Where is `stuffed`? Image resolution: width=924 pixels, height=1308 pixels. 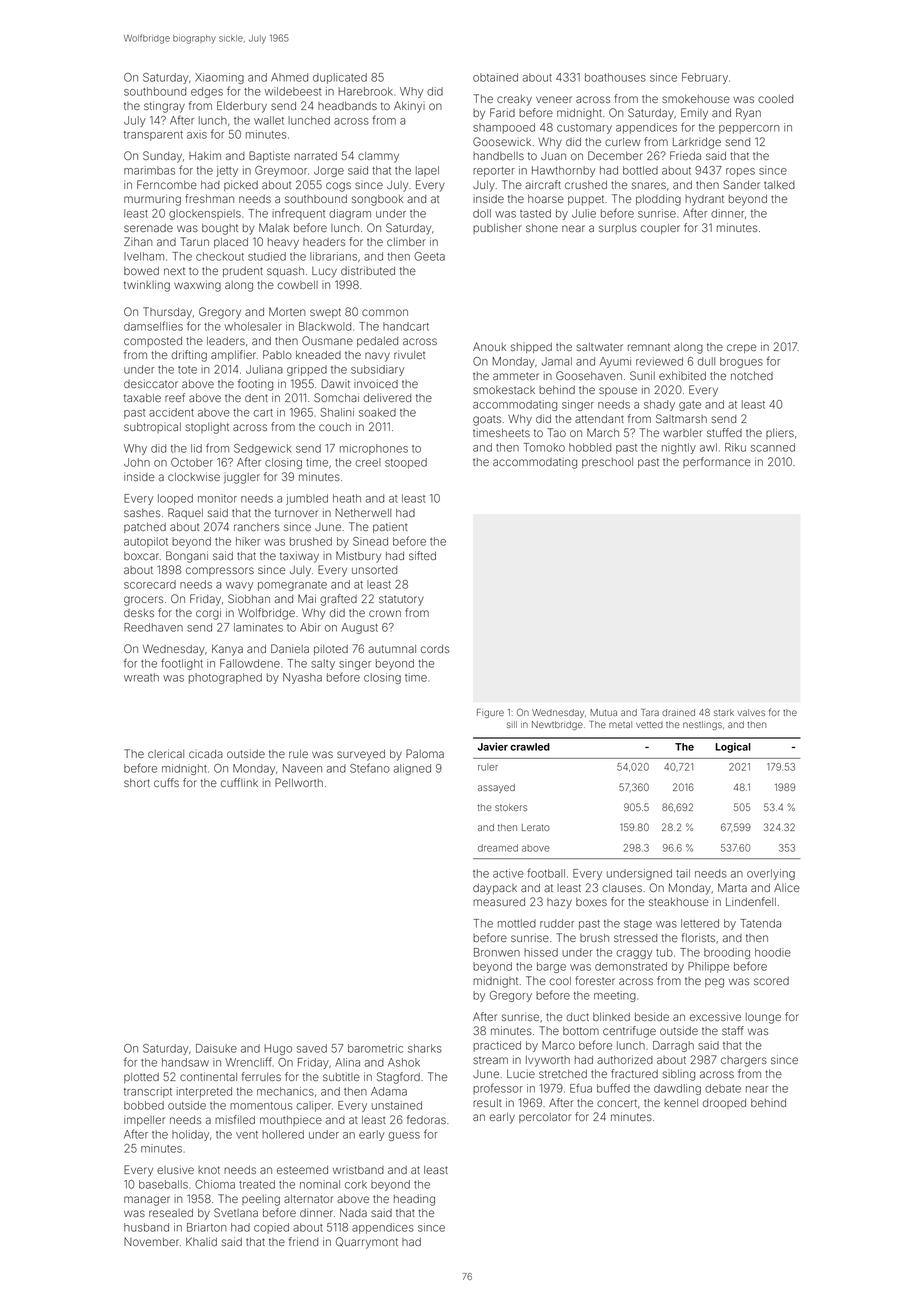
stuffed is located at coordinates (724, 432).
